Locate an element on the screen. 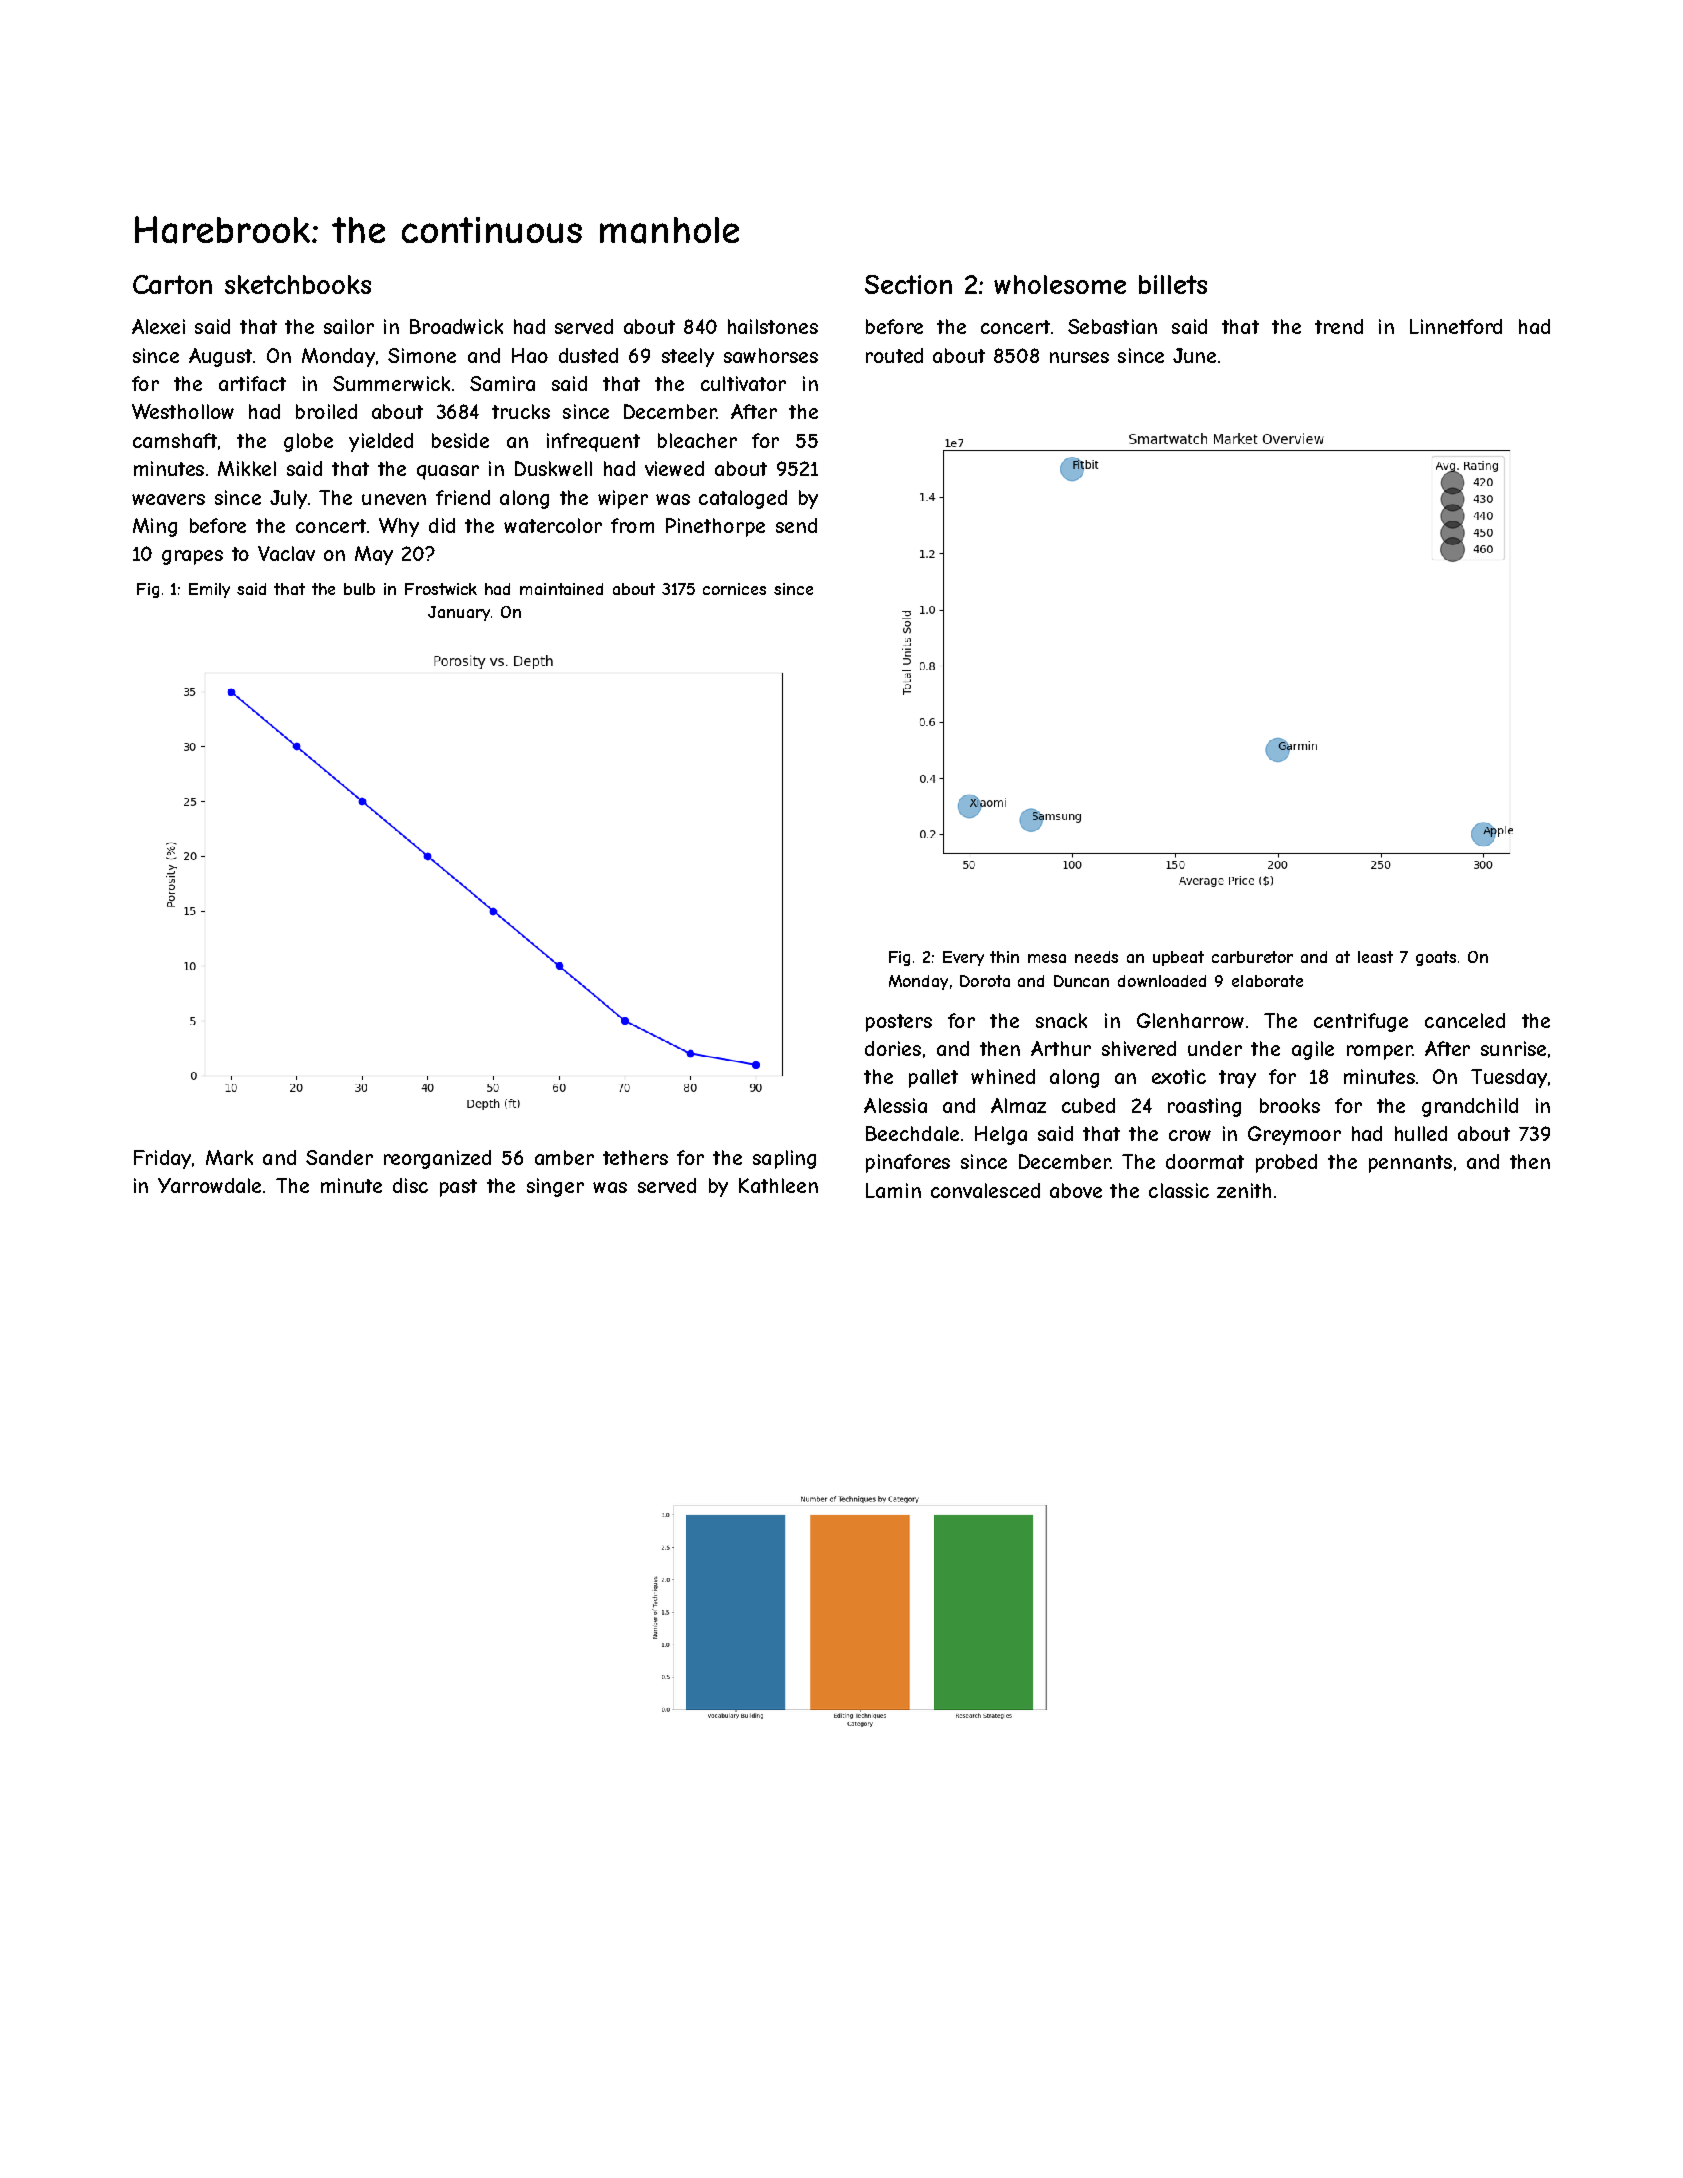  posters is located at coordinates (899, 1023).
